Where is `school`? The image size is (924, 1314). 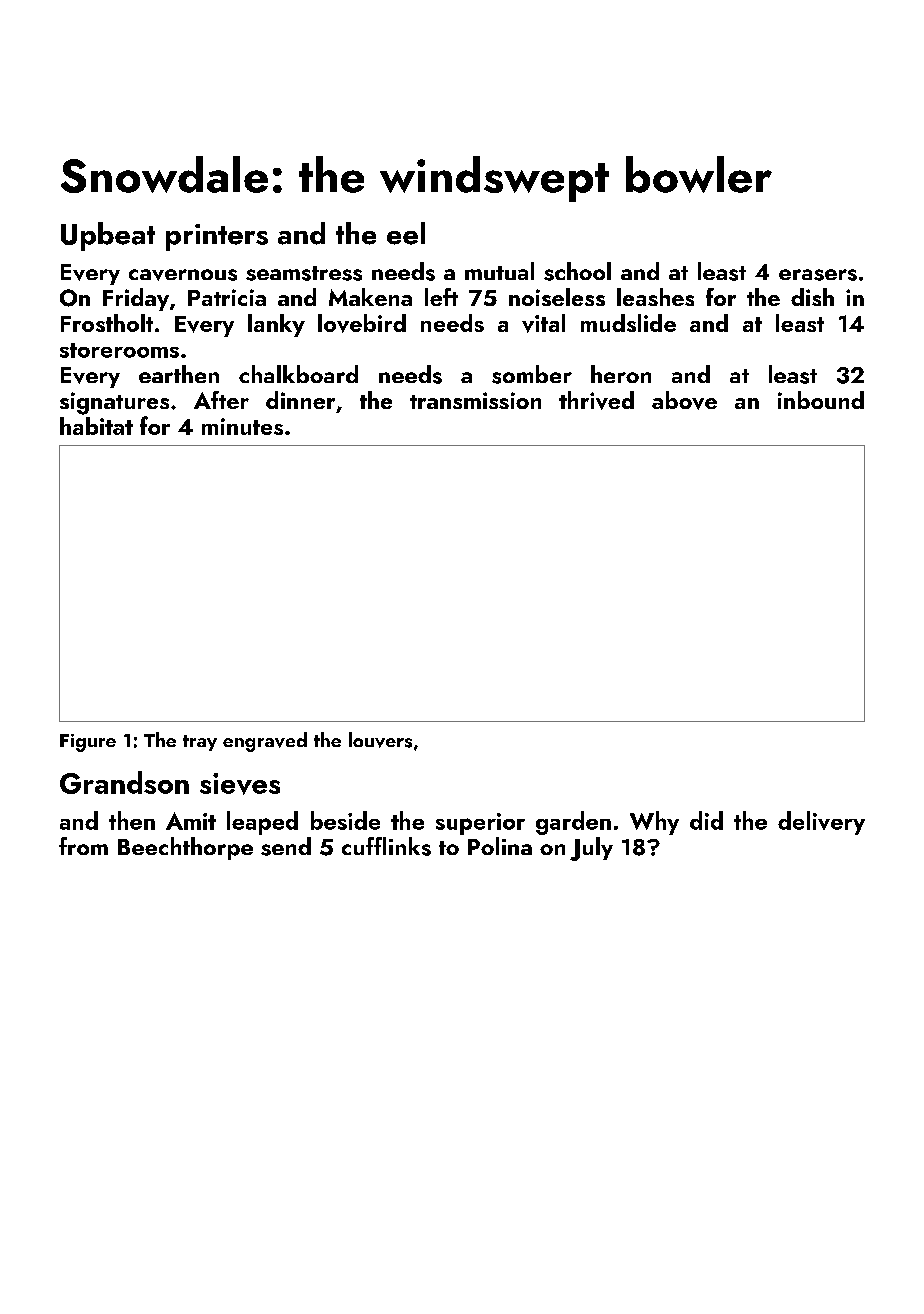 school is located at coordinates (577, 271).
